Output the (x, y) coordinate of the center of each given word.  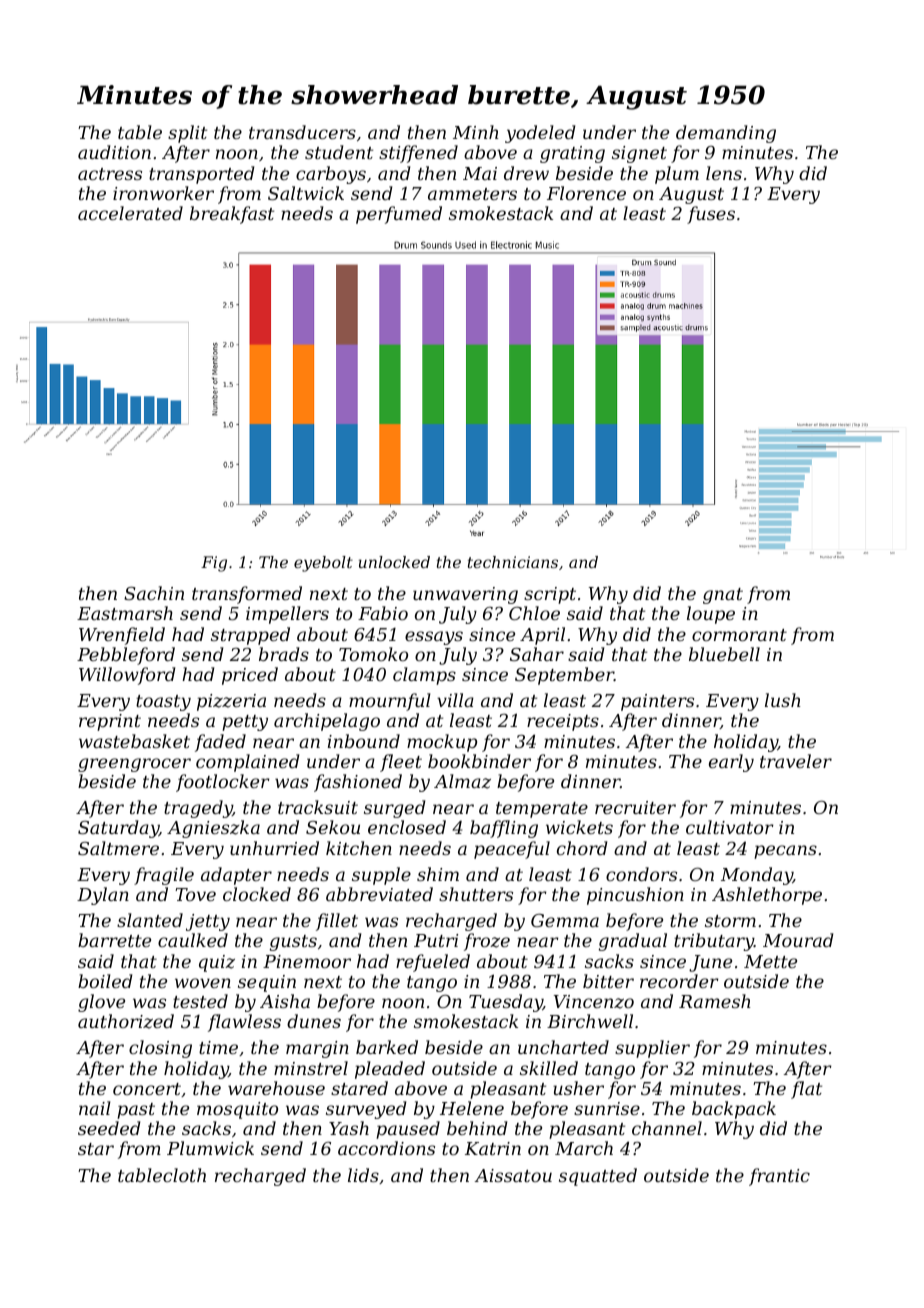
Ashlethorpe (767, 896)
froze (487, 942)
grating (572, 154)
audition (114, 152)
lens (724, 173)
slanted (150, 920)
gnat (723, 596)
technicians (513, 562)
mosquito (237, 1110)
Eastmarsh (125, 613)
